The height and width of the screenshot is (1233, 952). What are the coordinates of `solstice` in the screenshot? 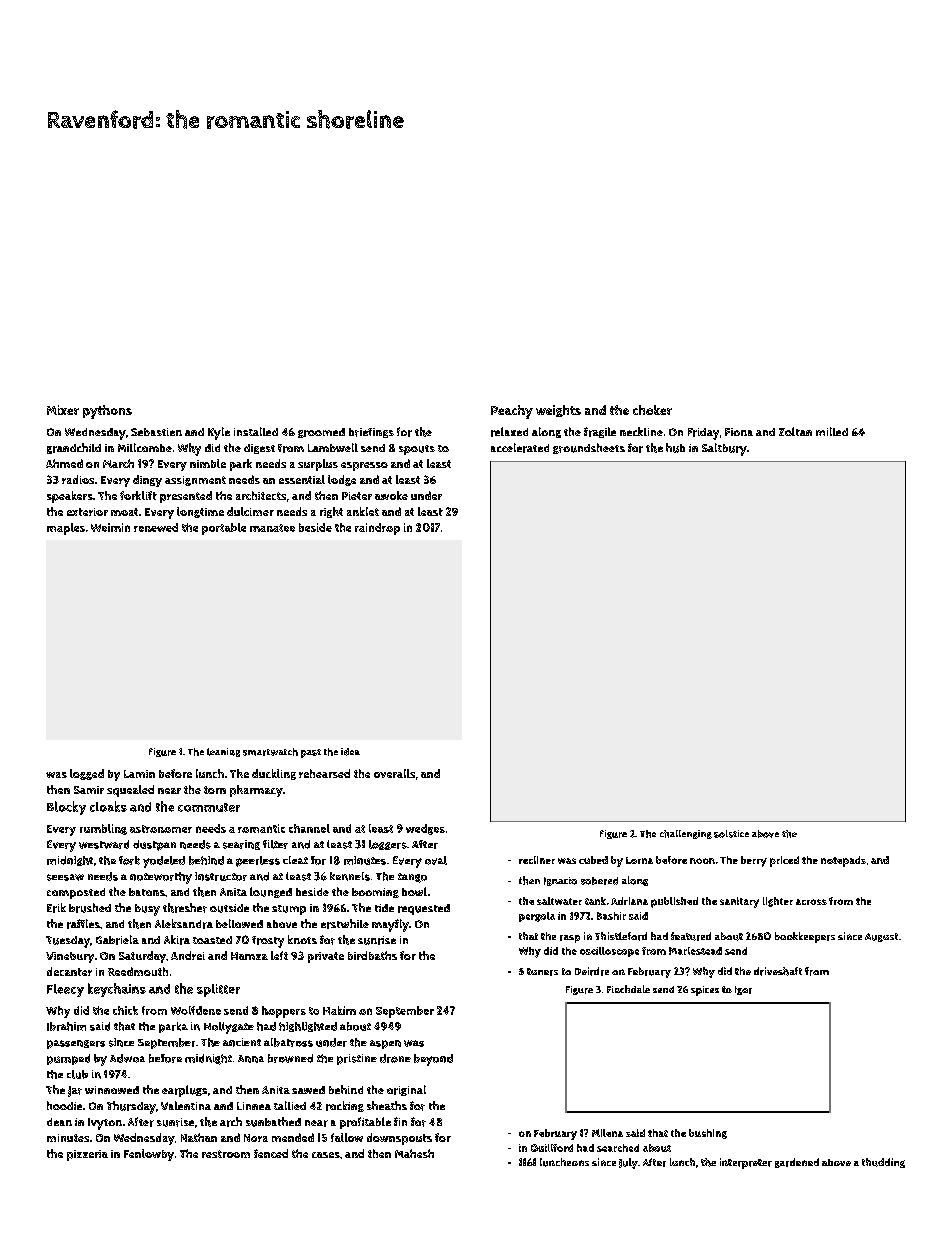 It's located at (731, 834).
